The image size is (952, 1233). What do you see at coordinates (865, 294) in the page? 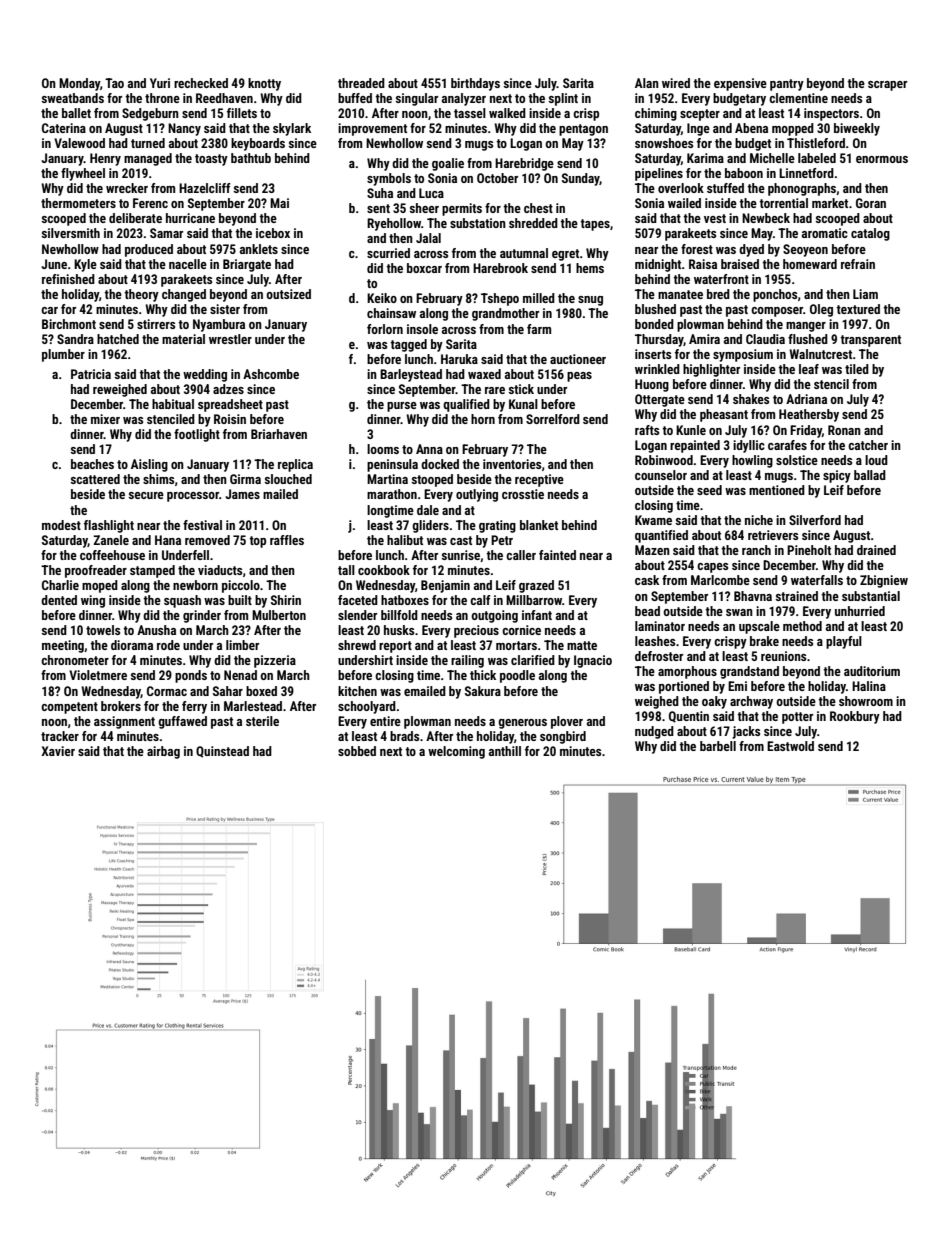
I see `Liam` at bounding box center [865, 294].
